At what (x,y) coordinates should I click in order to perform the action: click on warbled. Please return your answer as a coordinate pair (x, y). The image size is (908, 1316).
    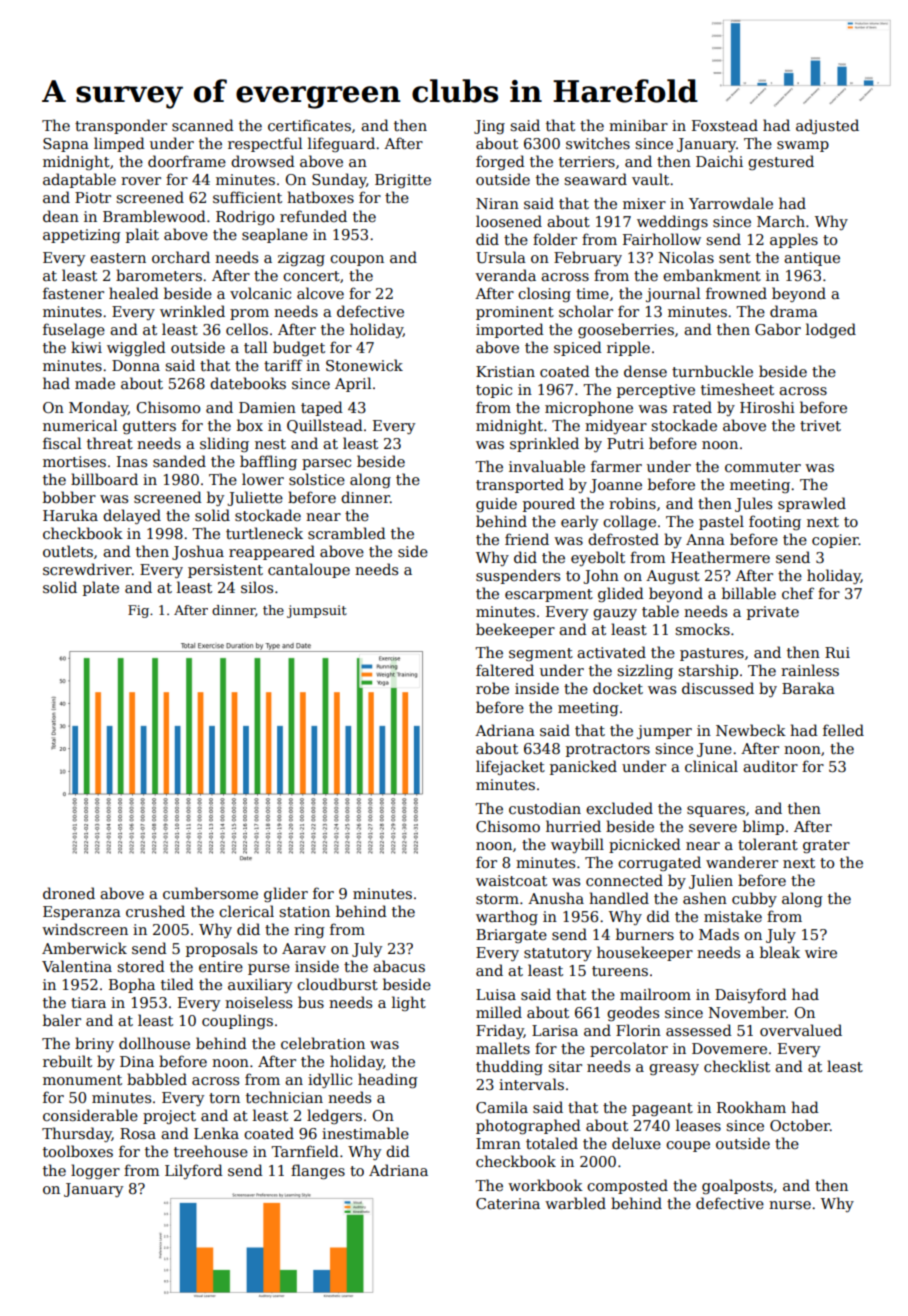
    Looking at the image, I should click on (575, 1203).
